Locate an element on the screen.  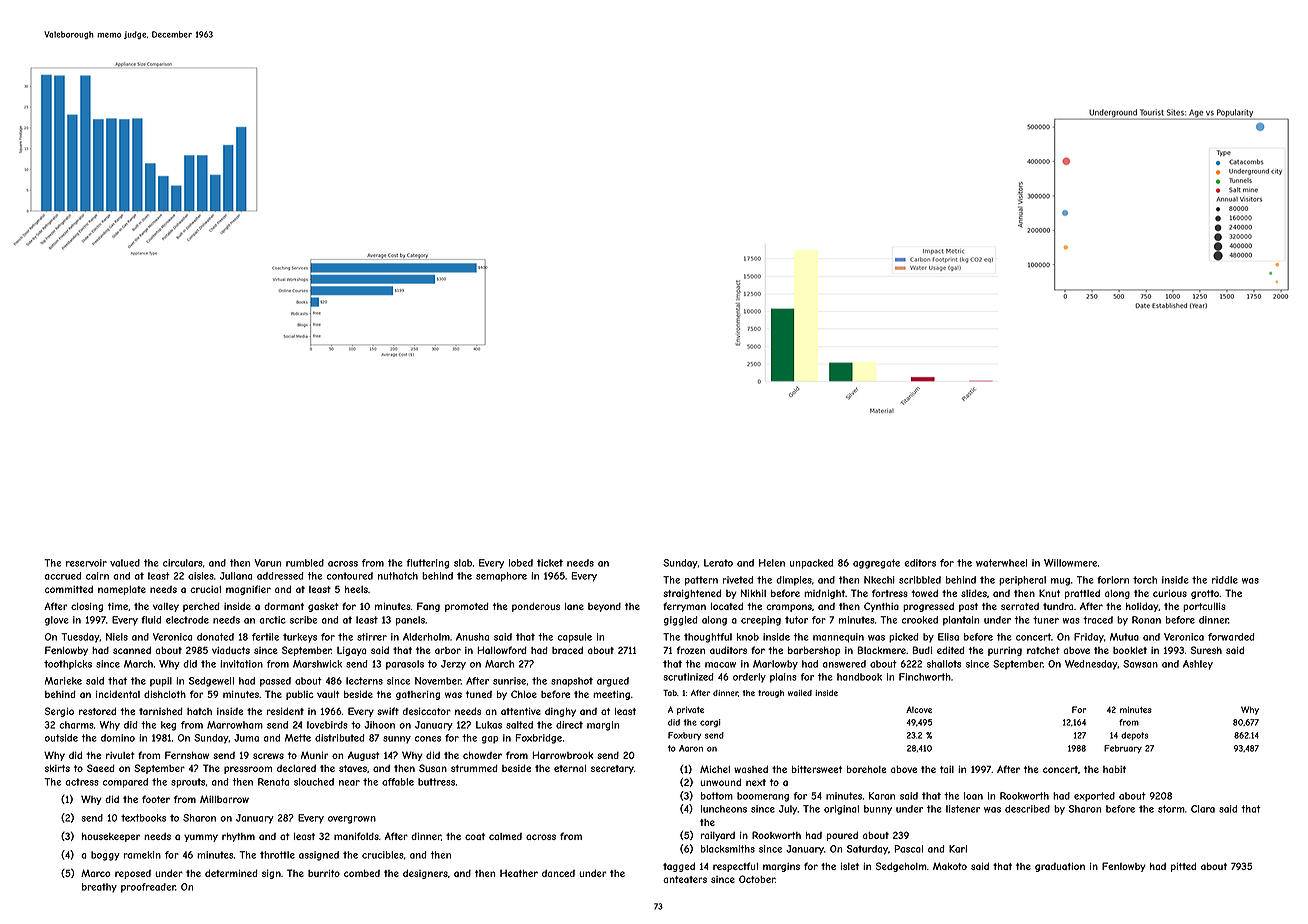
habit is located at coordinates (1114, 769).
